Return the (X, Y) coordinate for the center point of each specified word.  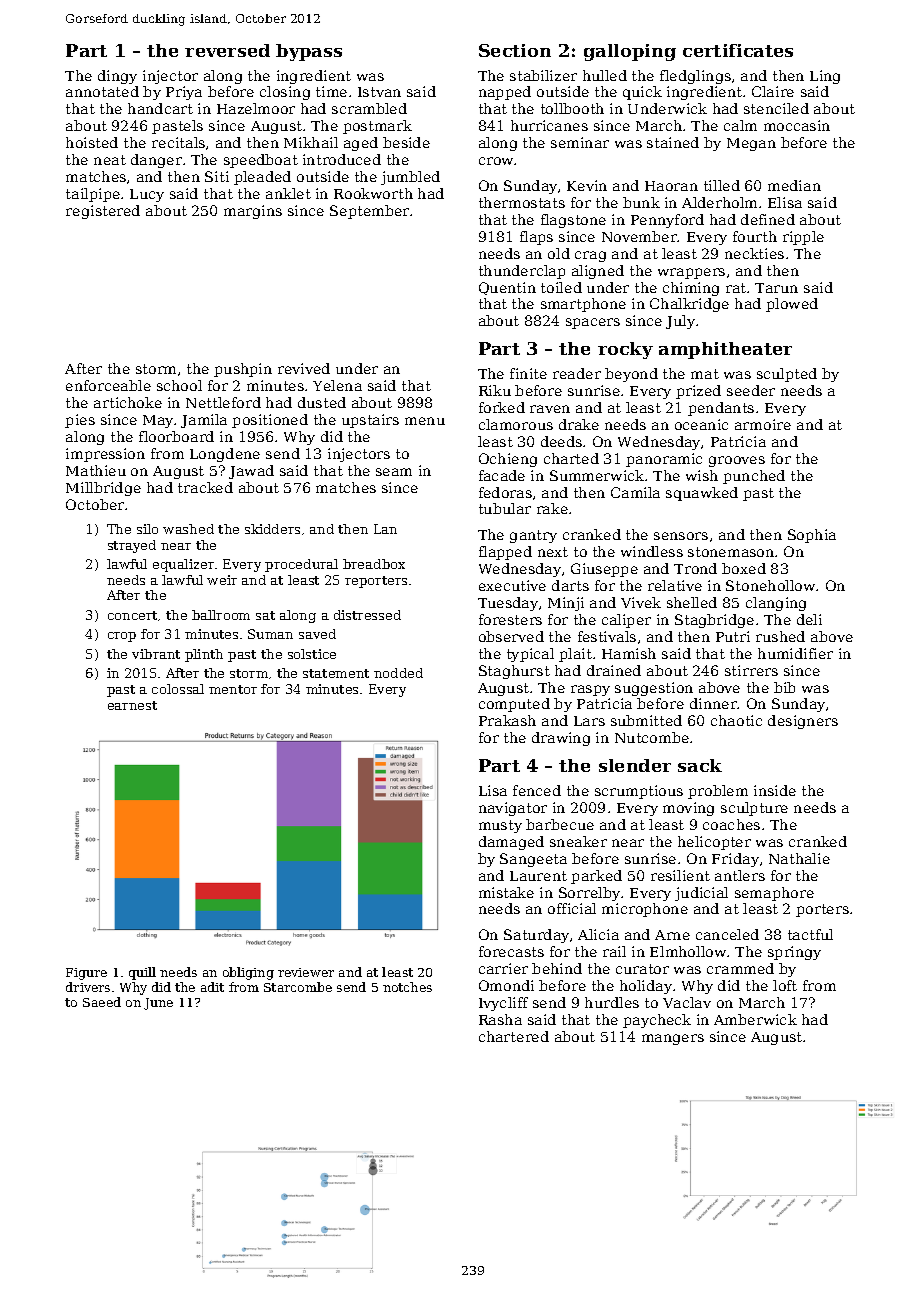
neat (110, 160)
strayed (132, 546)
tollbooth (572, 108)
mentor (233, 689)
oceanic (701, 424)
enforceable (108, 385)
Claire (773, 91)
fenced (537, 790)
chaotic (736, 720)
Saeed (102, 1002)
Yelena (337, 385)
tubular (505, 508)
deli (809, 619)
